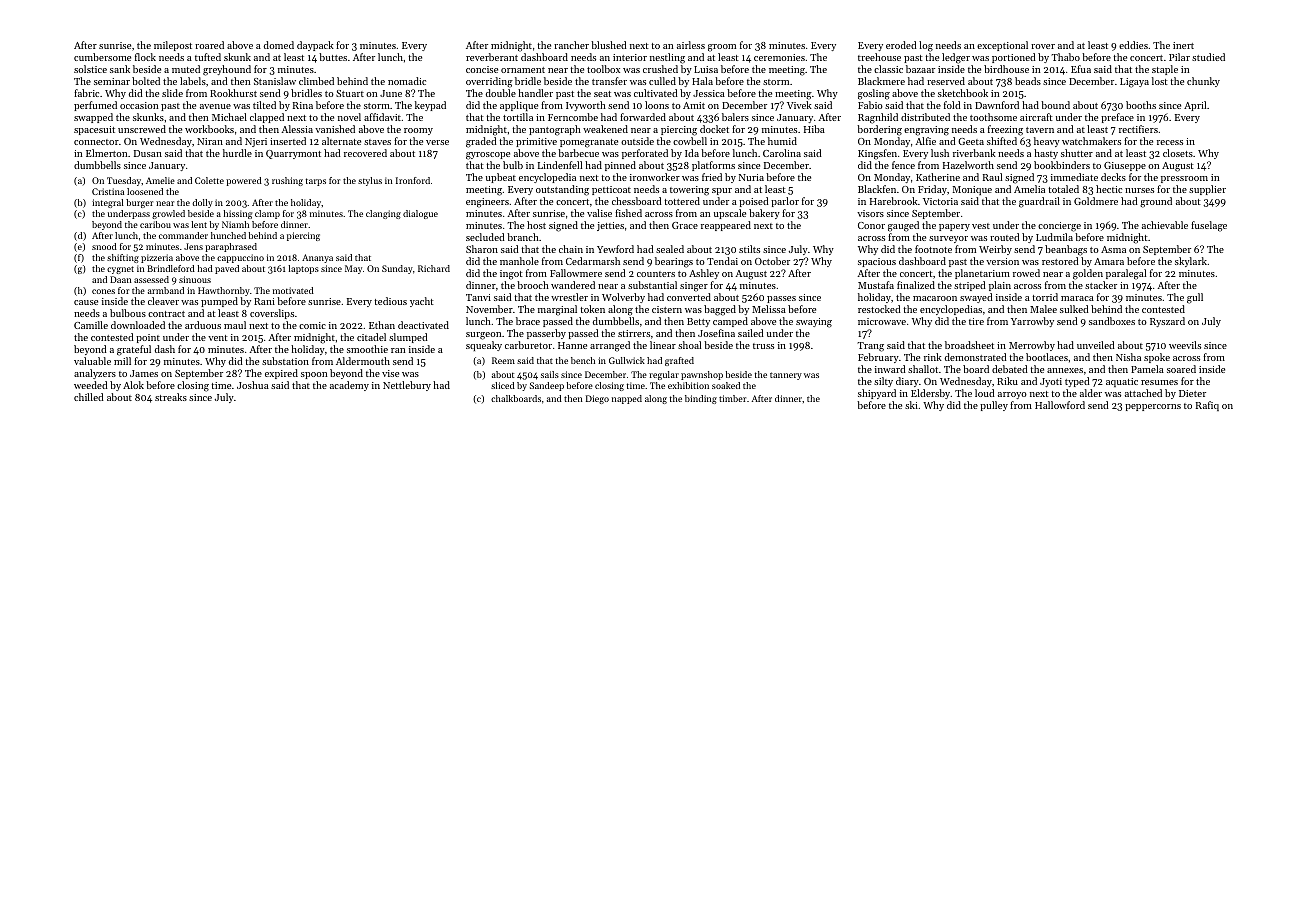 The image size is (1308, 924). What do you see at coordinates (1134, 83) in the document?
I see `Ligaya` at bounding box center [1134, 83].
